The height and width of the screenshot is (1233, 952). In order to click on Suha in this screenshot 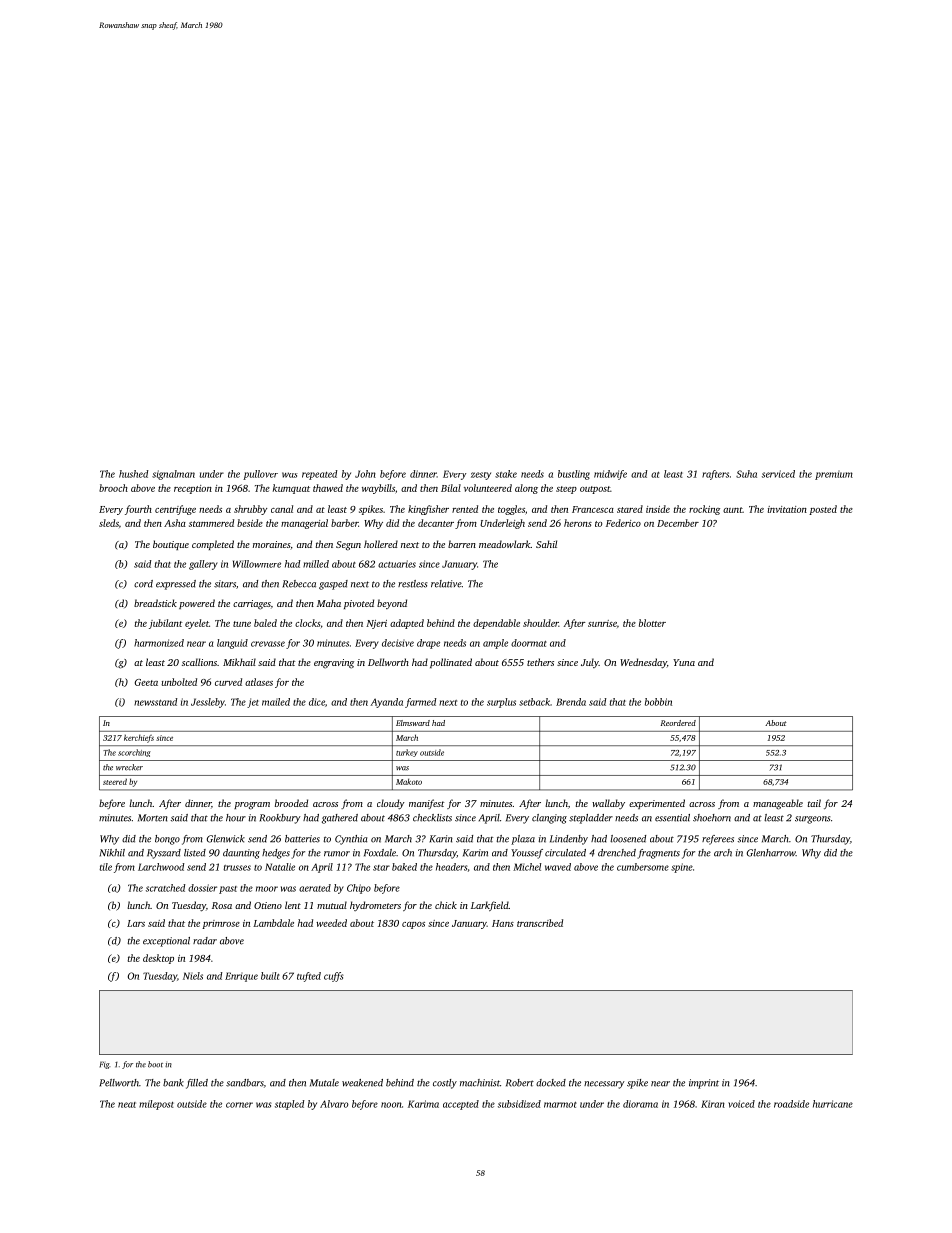, I will do `click(746, 474)`.
